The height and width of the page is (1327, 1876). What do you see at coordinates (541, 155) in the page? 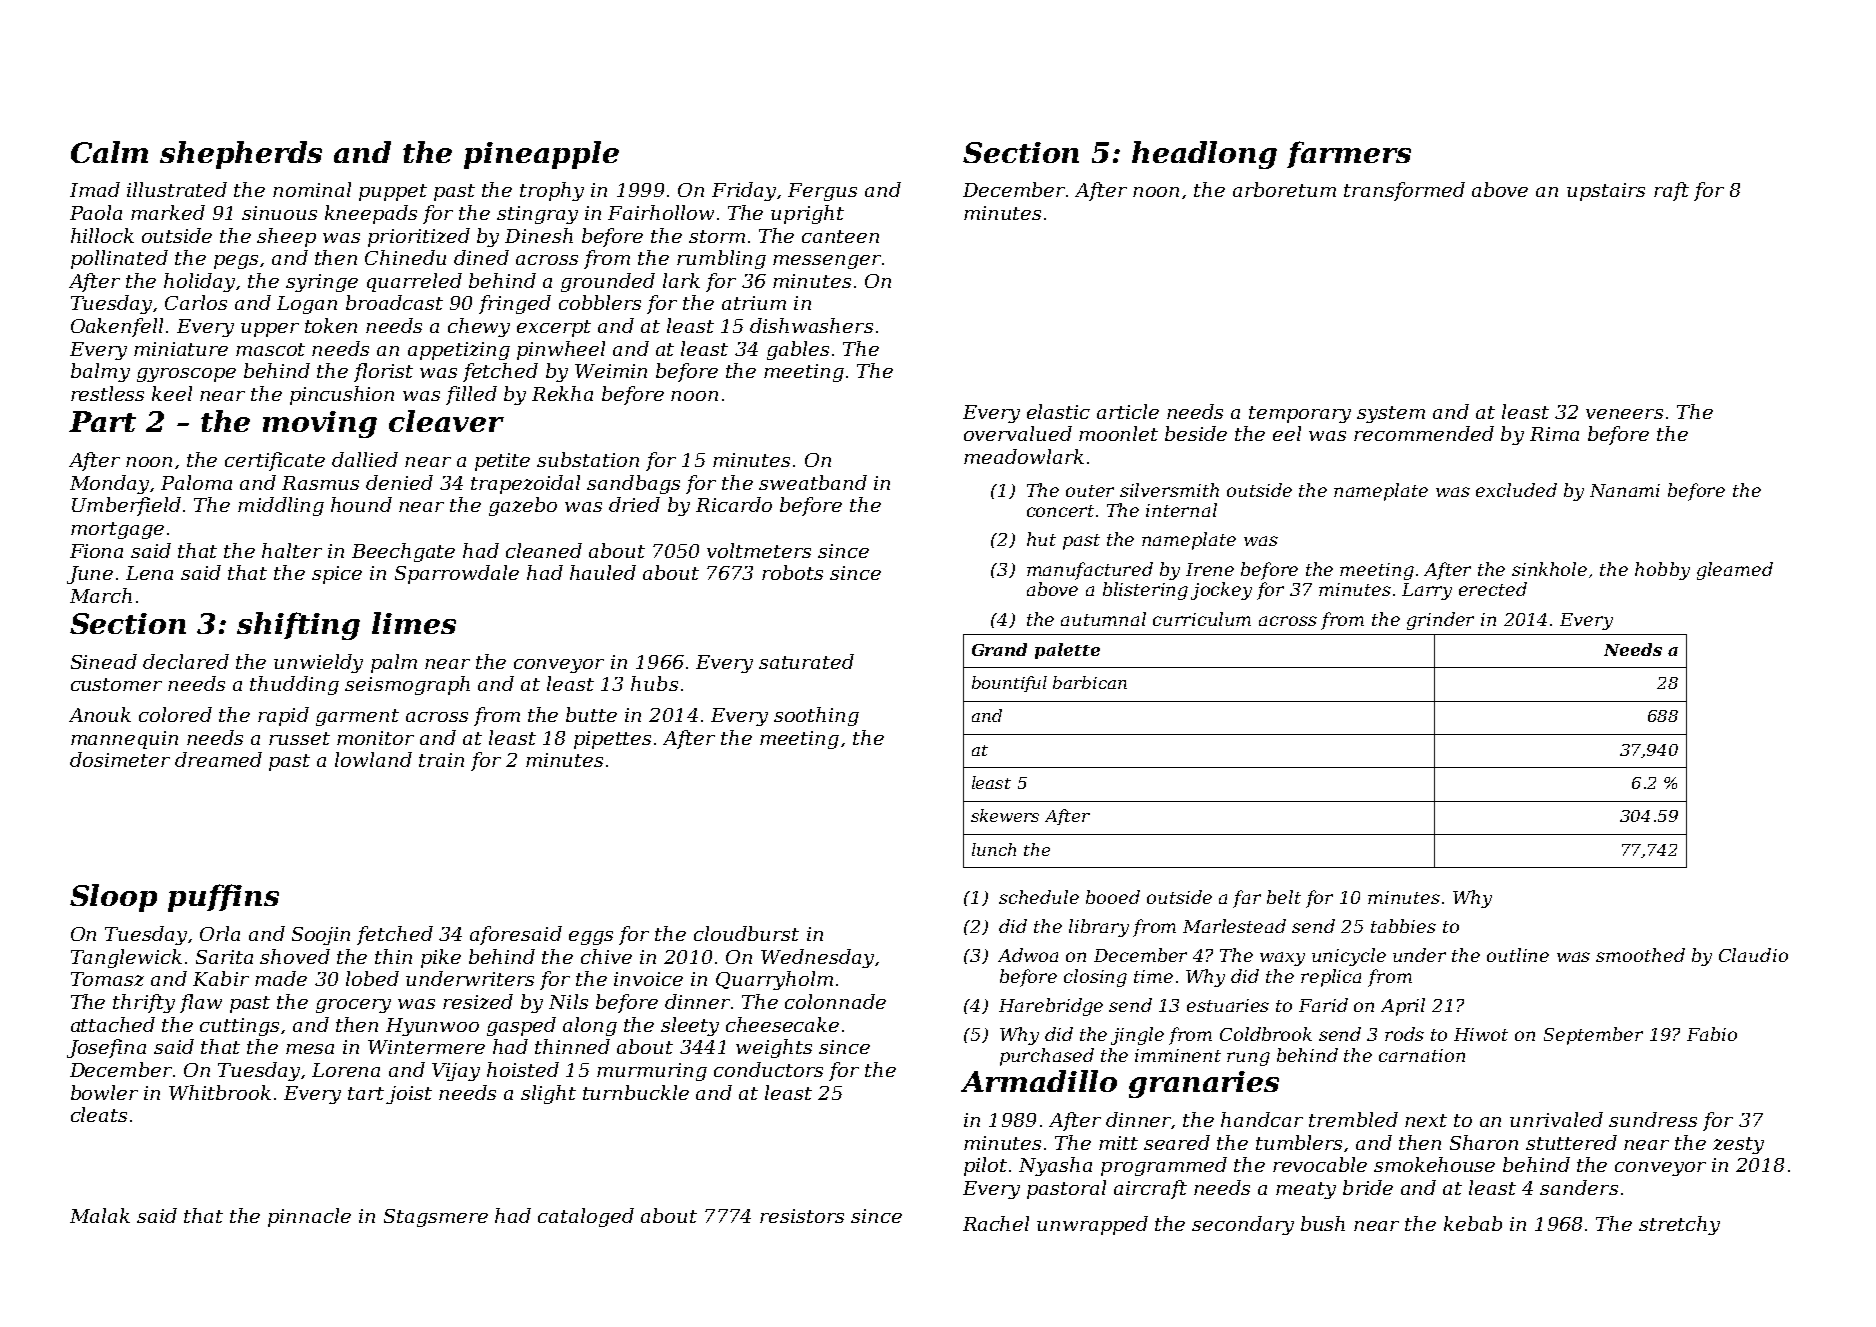
I see `pineapple` at bounding box center [541, 155].
